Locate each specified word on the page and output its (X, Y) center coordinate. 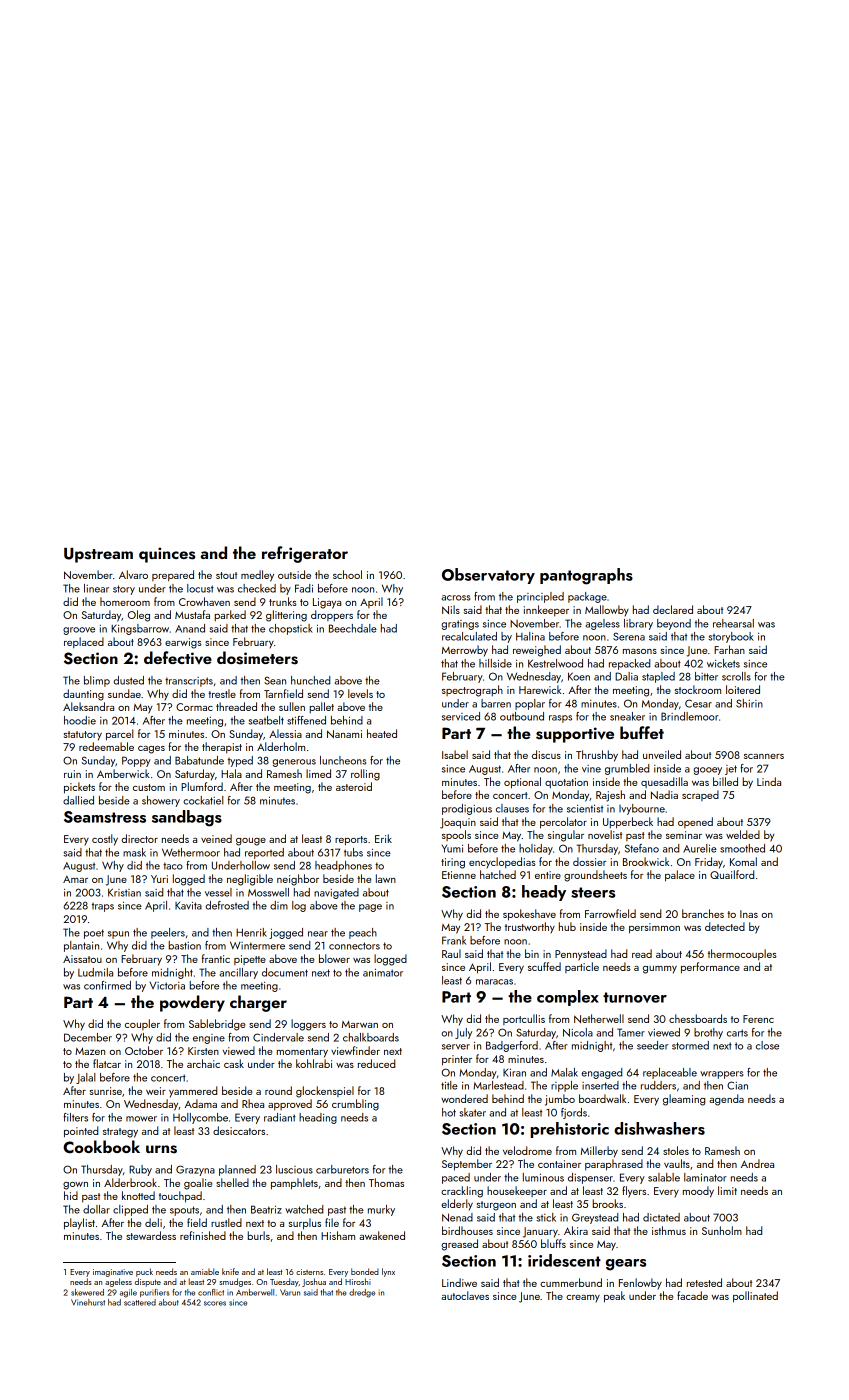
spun (118, 935)
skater (472, 1112)
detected (725, 926)
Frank (454, 940)
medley (257, 576)
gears (626, 1265)
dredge (362, 1293)
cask (234, 1063)
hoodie (80, 720)
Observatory (488, 576)
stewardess (151, 1235)
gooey (707, 771)
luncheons (343, 760)
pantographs (586, 576)
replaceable (670, 1073)
